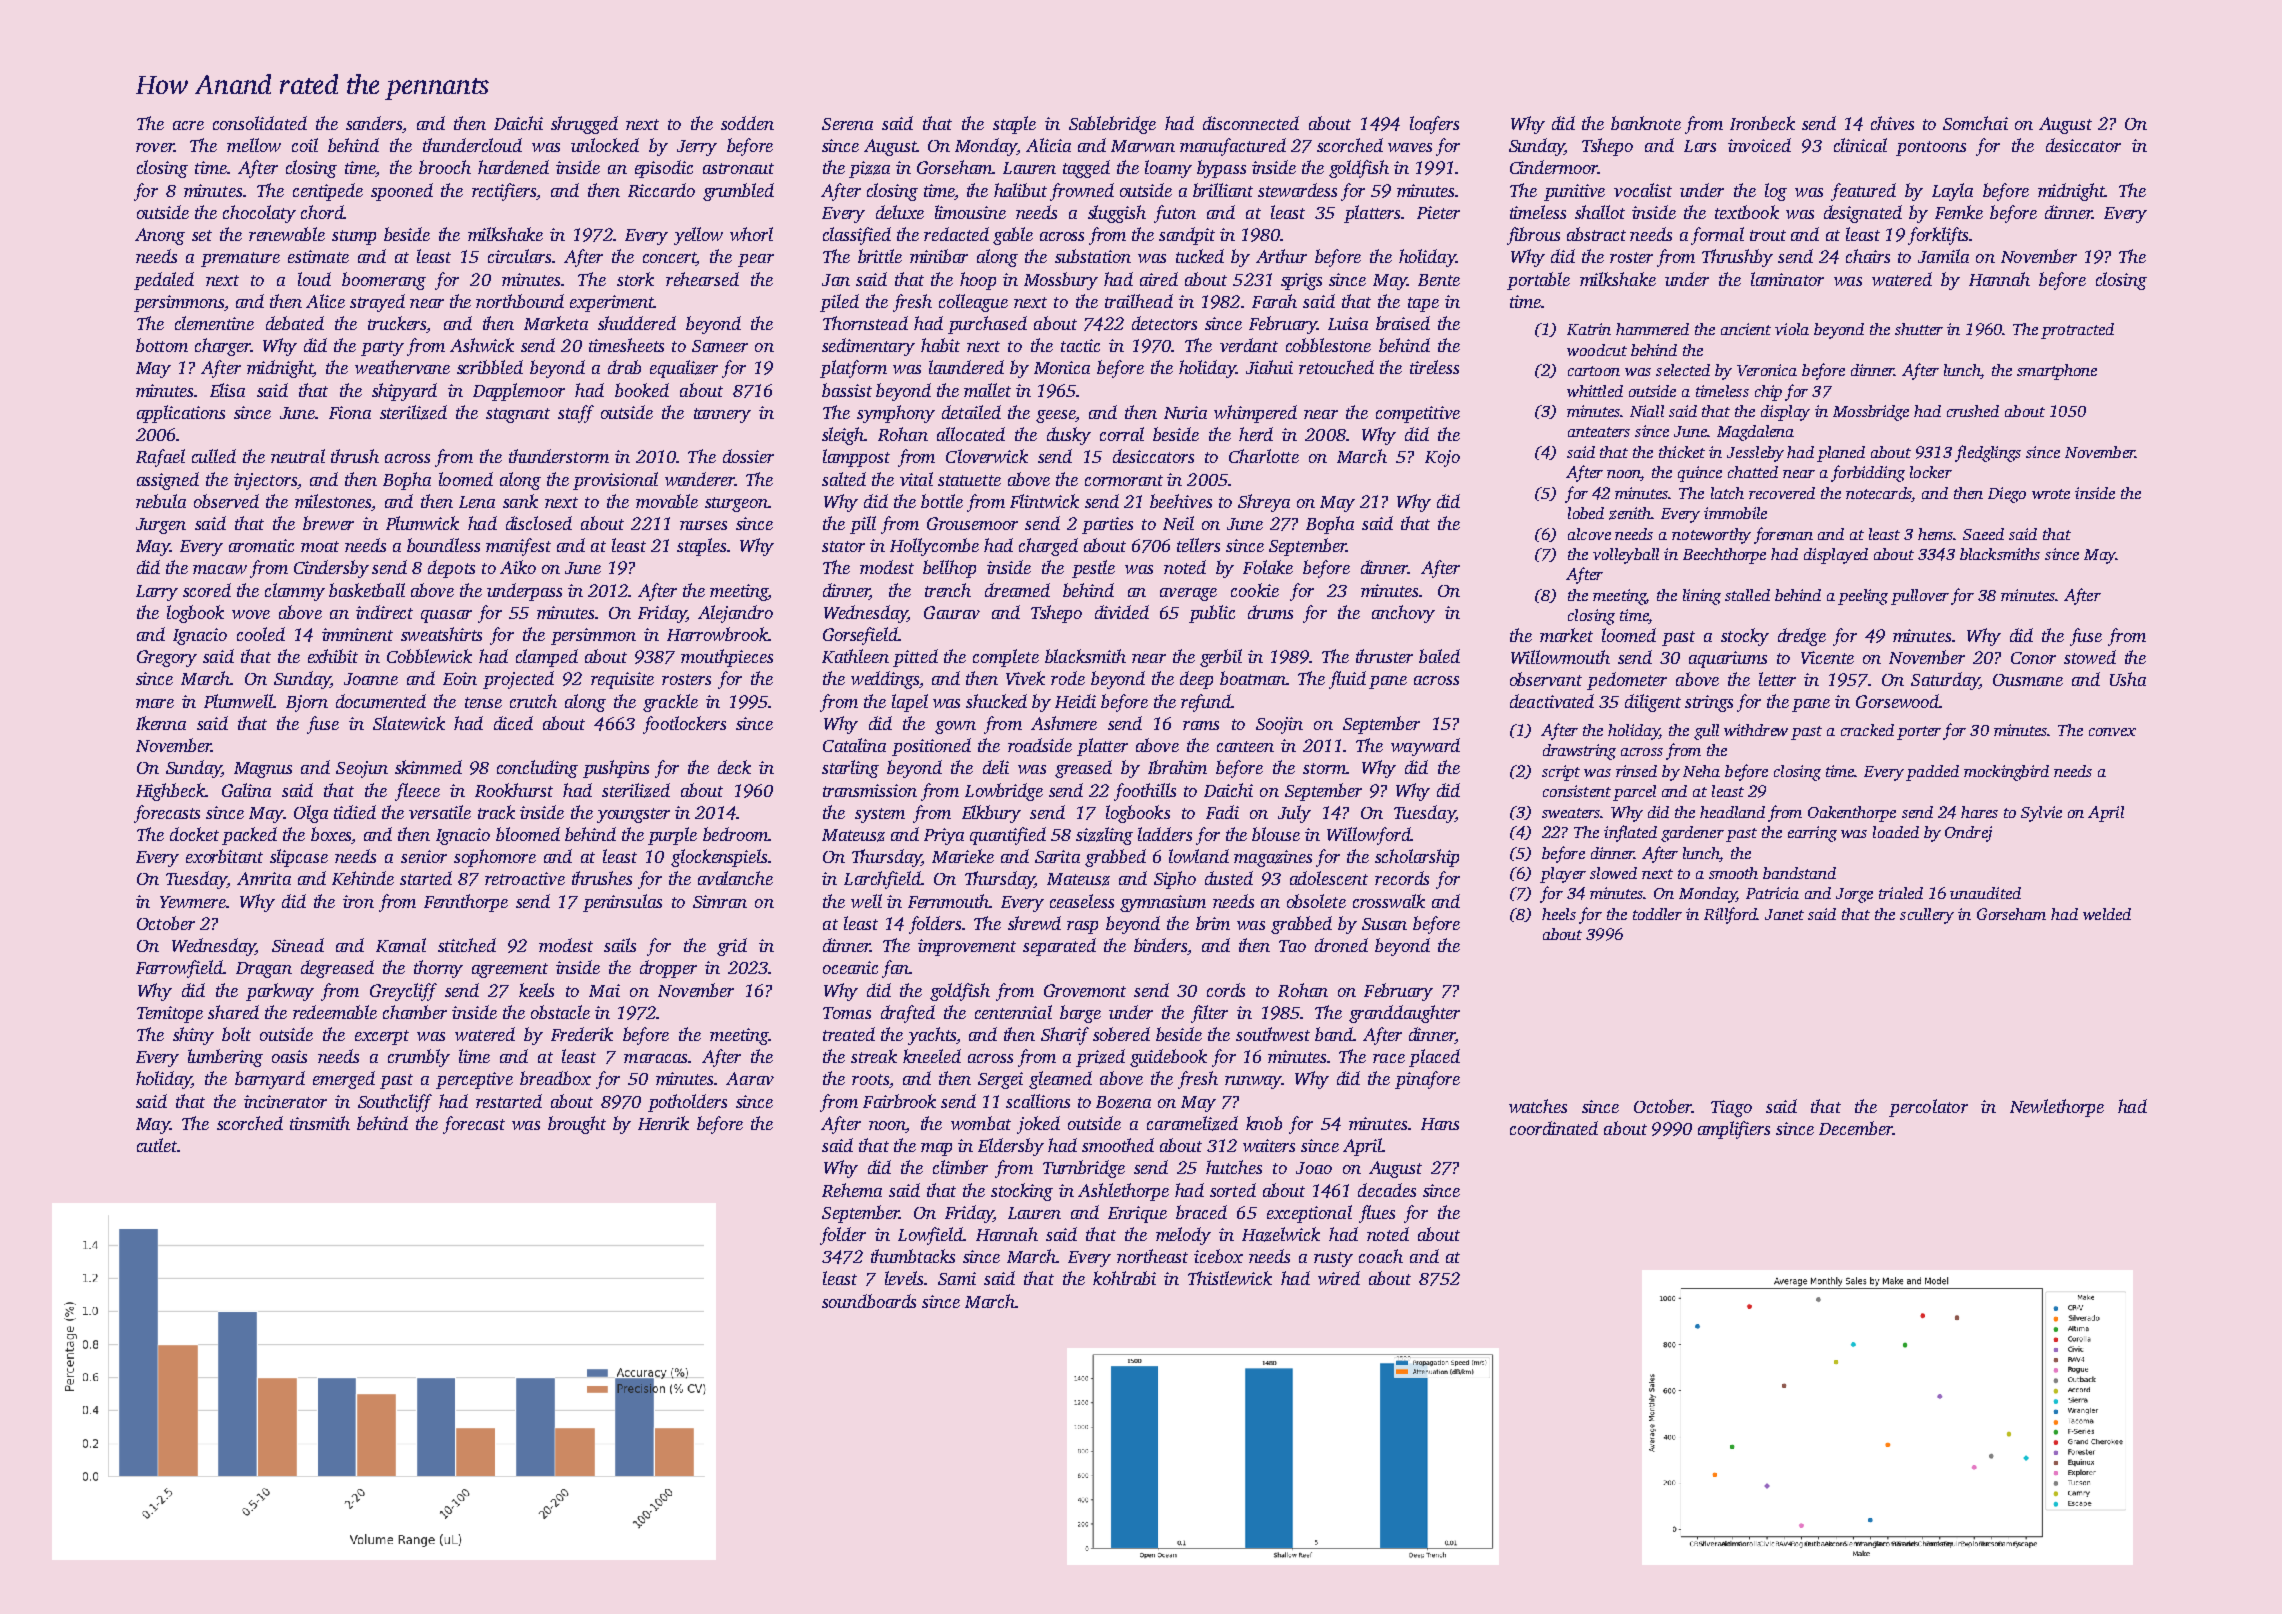  I want to click on fluid, so click(1347, 680).
